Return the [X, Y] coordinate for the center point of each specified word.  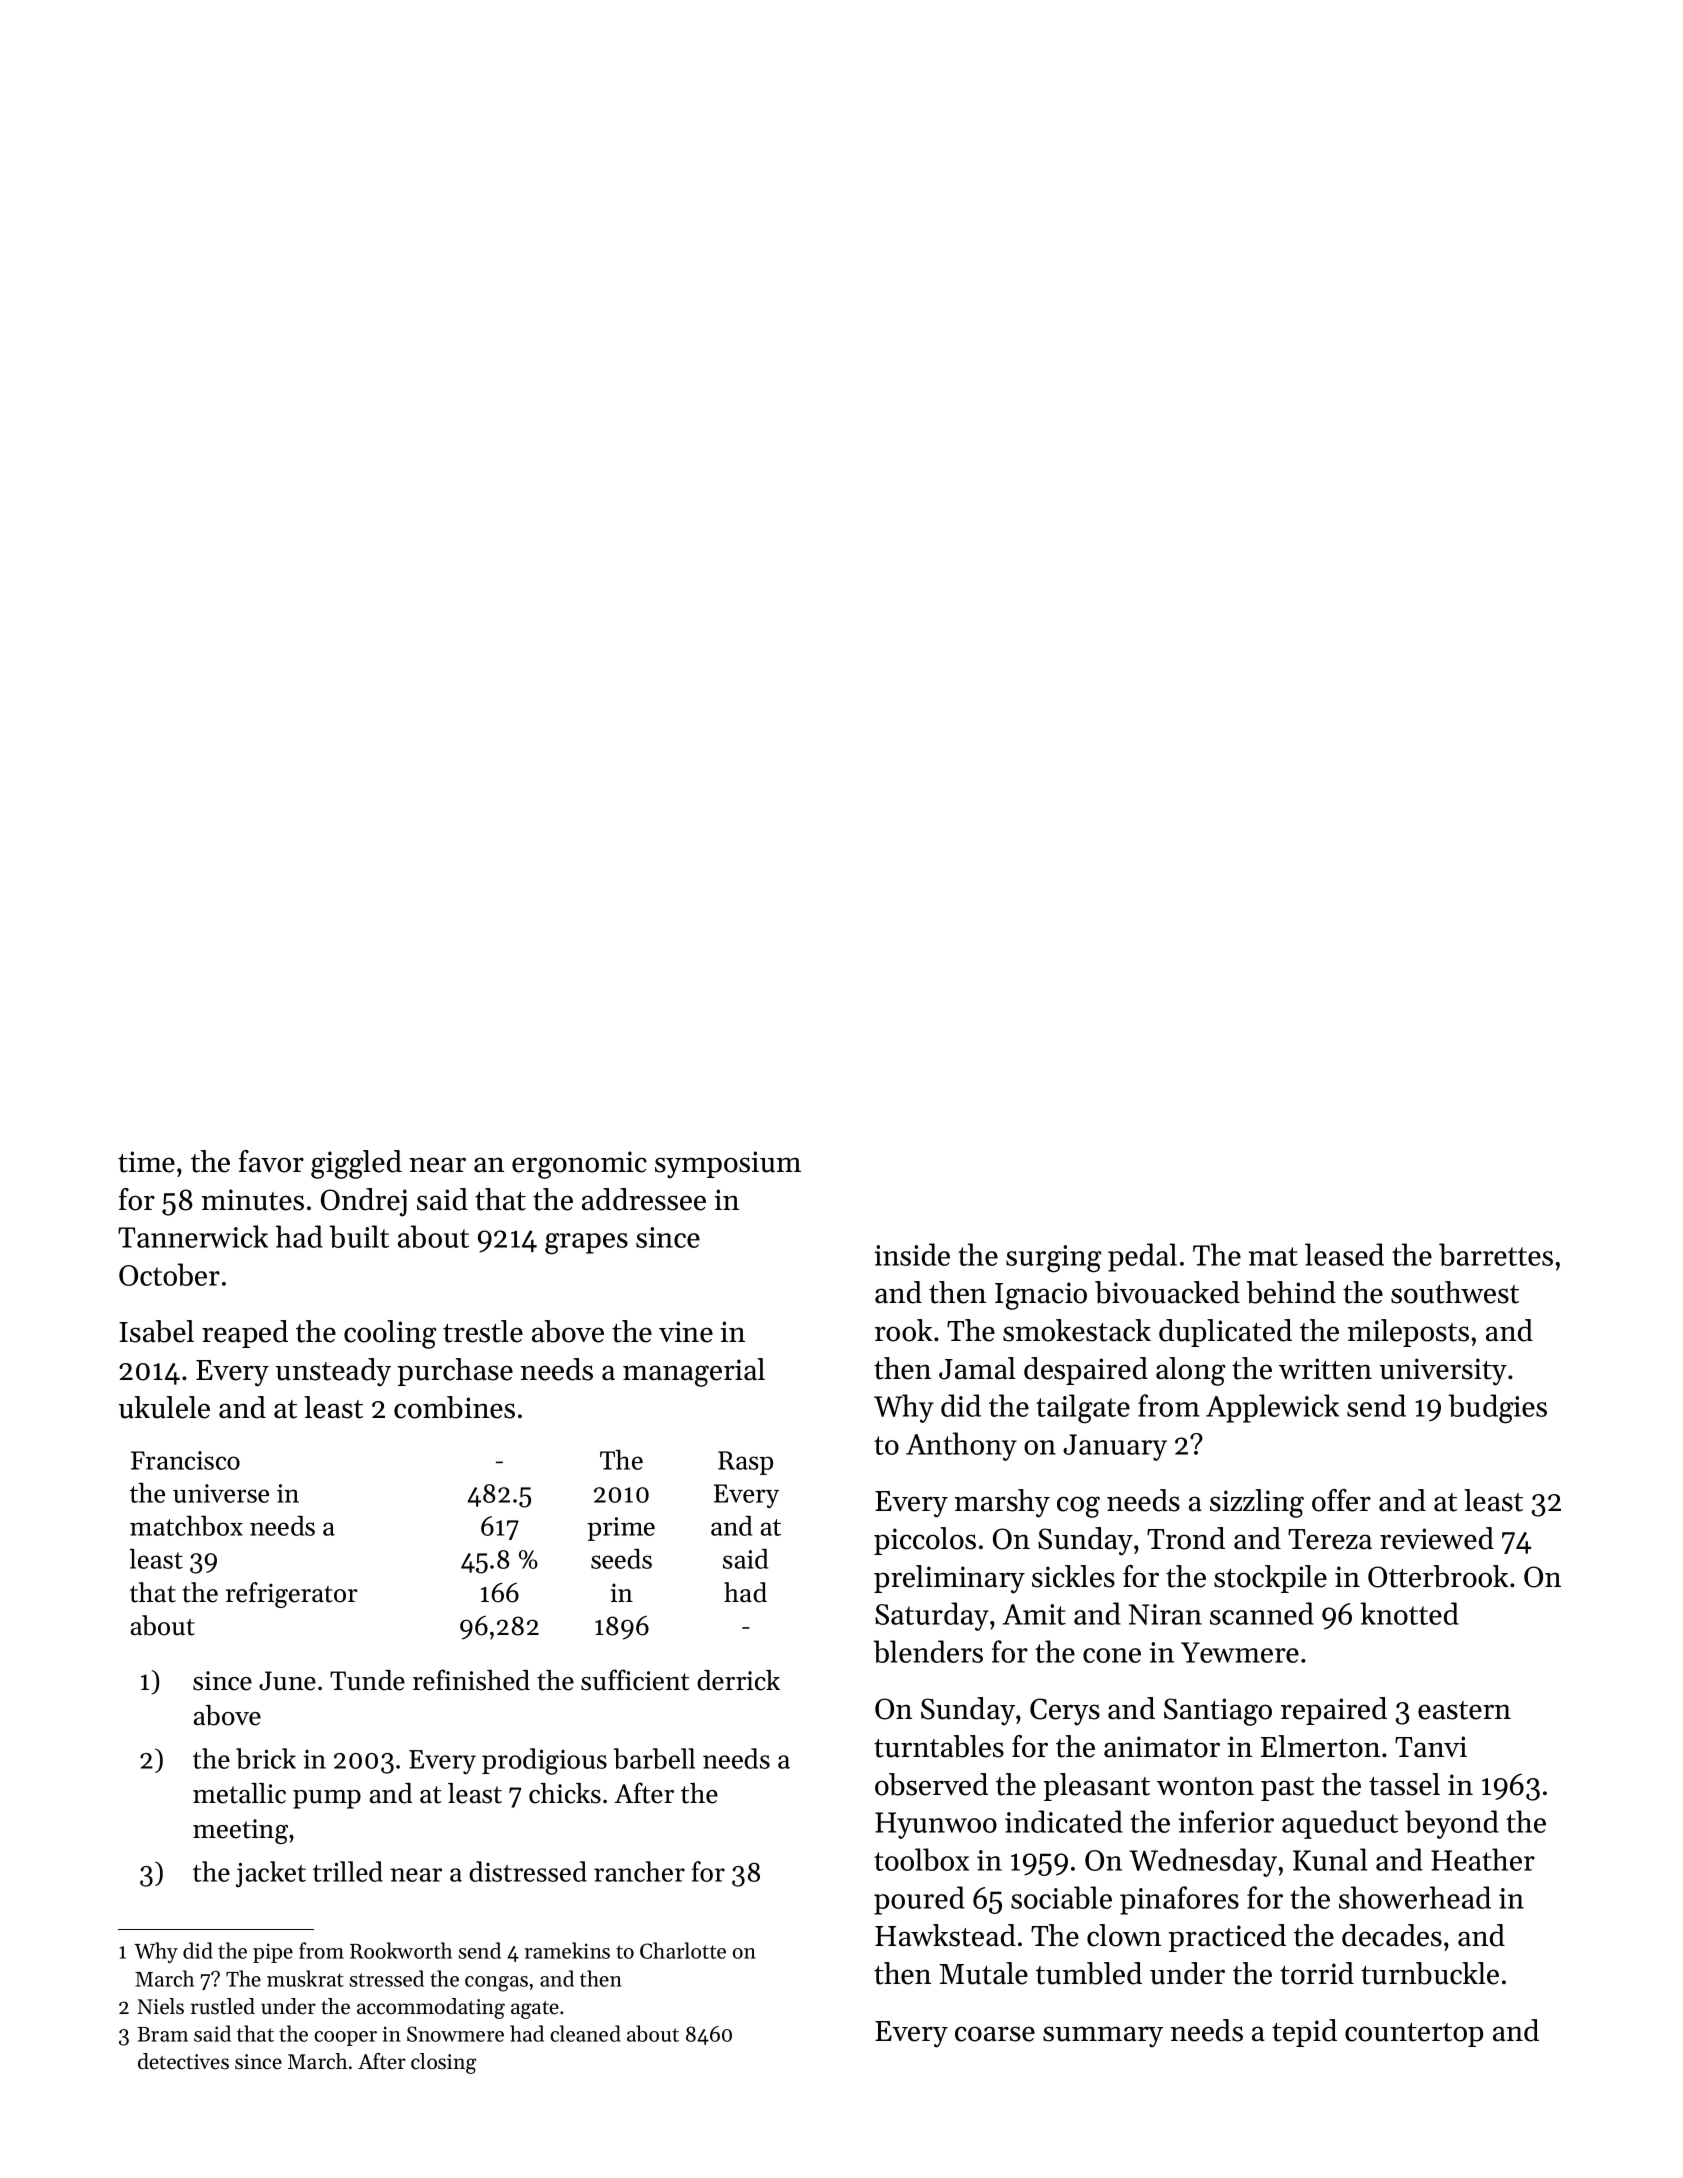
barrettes [1496, 1254]
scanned [1262, 1613]
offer [1341, 1500]
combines [454, 1407]
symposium [728, 1165]
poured [919, 1900]
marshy [1002, 1503]
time [146, 1162]
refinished [471, 1680]
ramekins [567, 1950]
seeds [621, 1558]
